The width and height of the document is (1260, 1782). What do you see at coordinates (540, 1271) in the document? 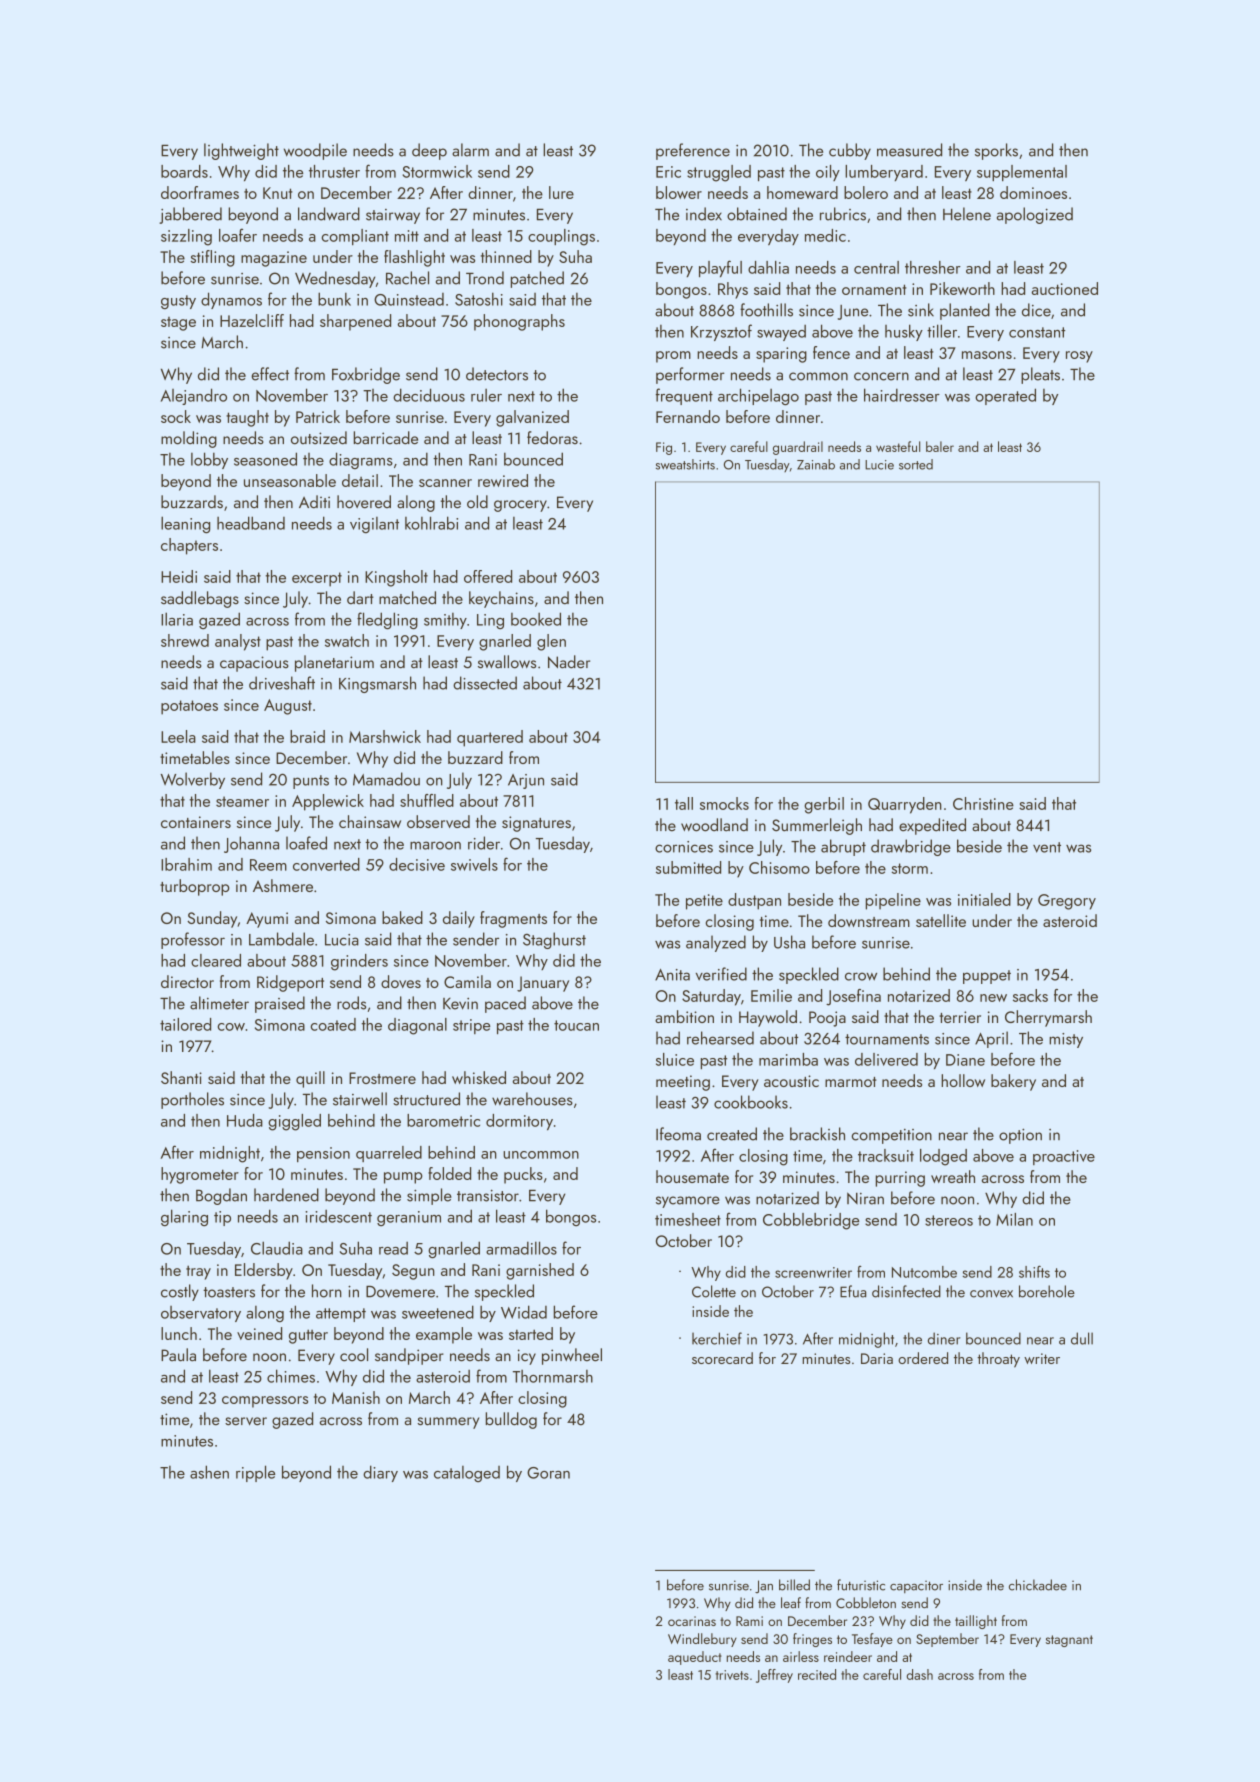
I see `garnished` at bounding box center [540, 1271].
